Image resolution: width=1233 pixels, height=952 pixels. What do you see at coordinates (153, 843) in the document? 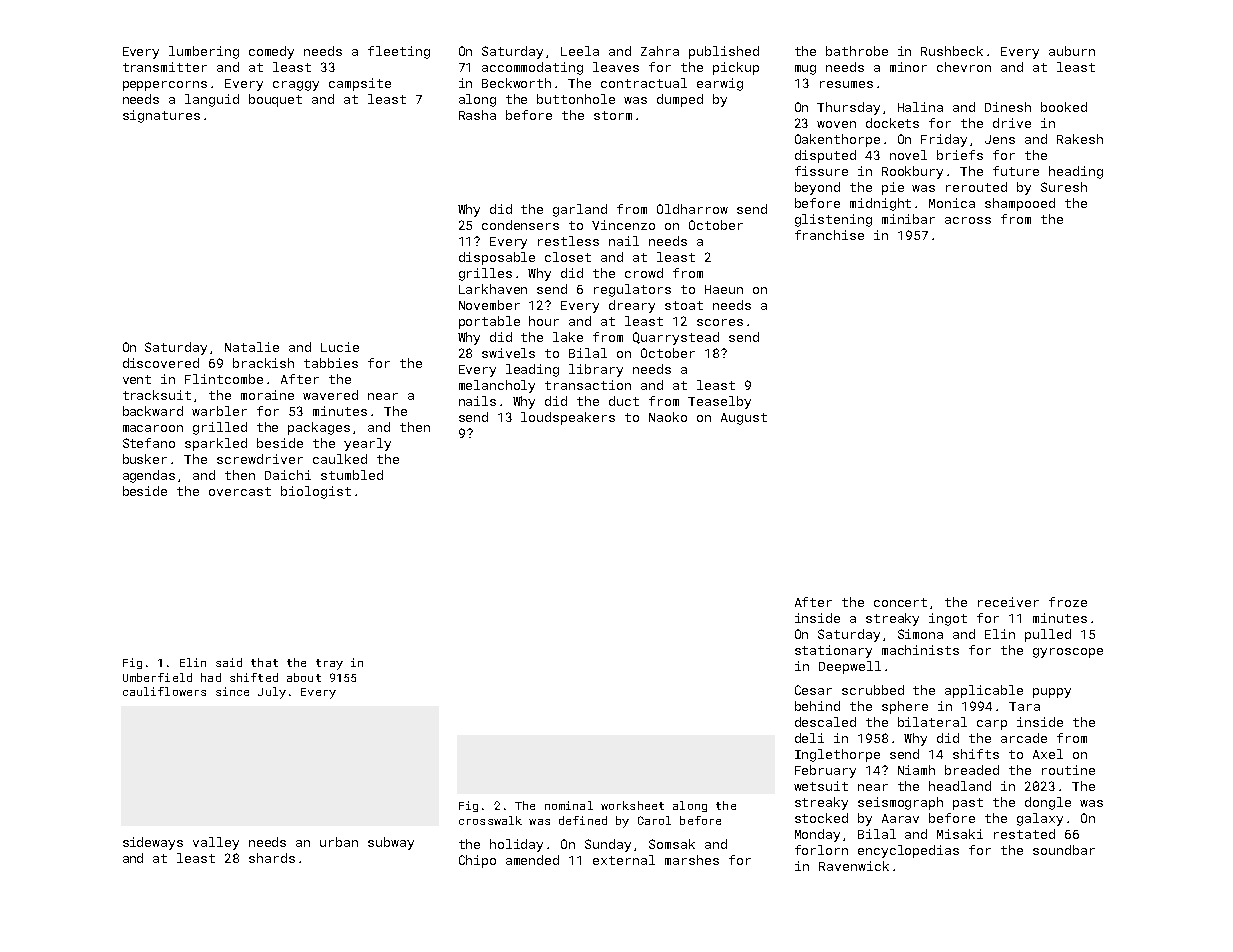
I see `sideways` at bounding box center [153, 843].
